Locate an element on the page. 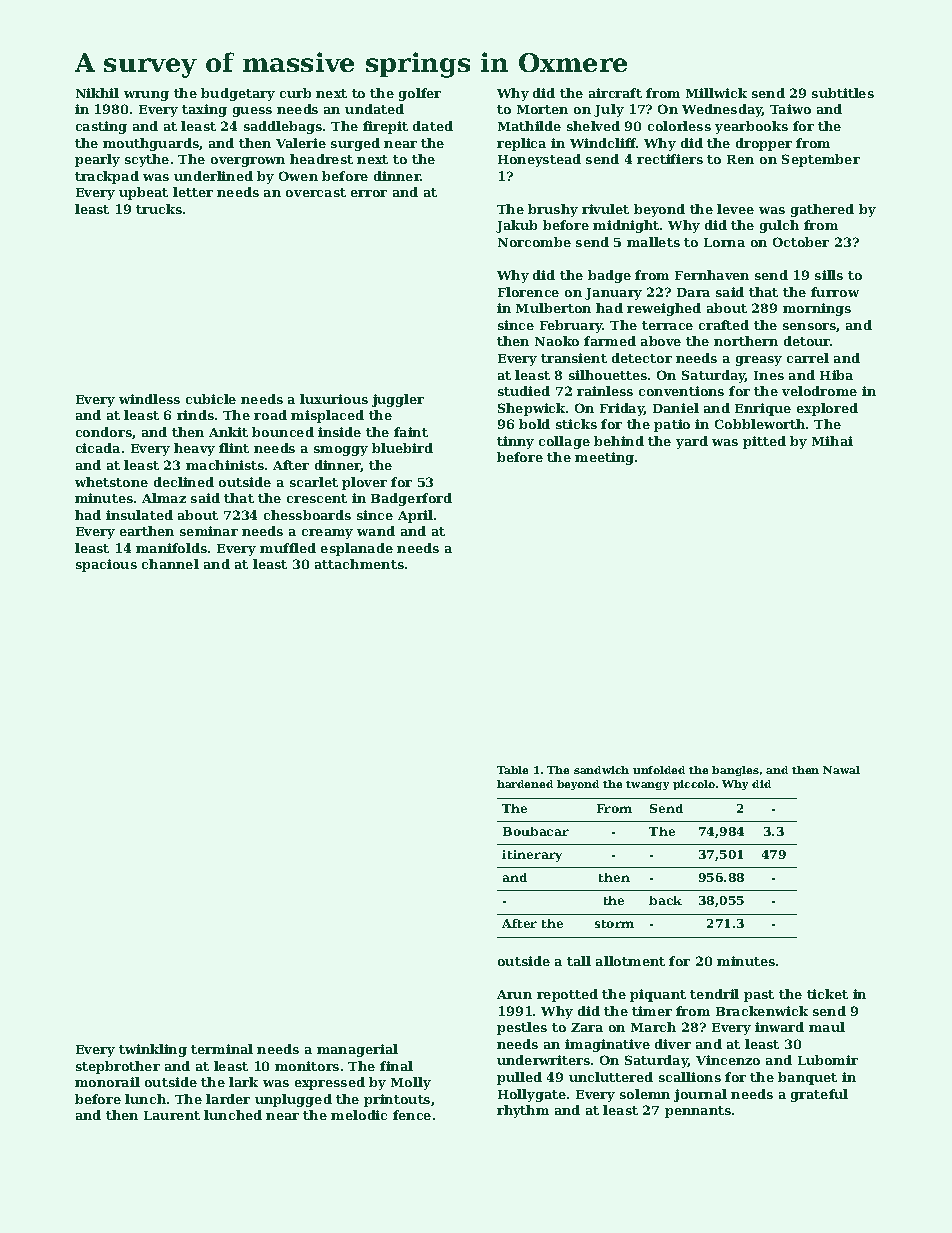 Image resolution: width=952 pixels, height=1233 pixels. rhythm is located at coordinates (523, 1111).
